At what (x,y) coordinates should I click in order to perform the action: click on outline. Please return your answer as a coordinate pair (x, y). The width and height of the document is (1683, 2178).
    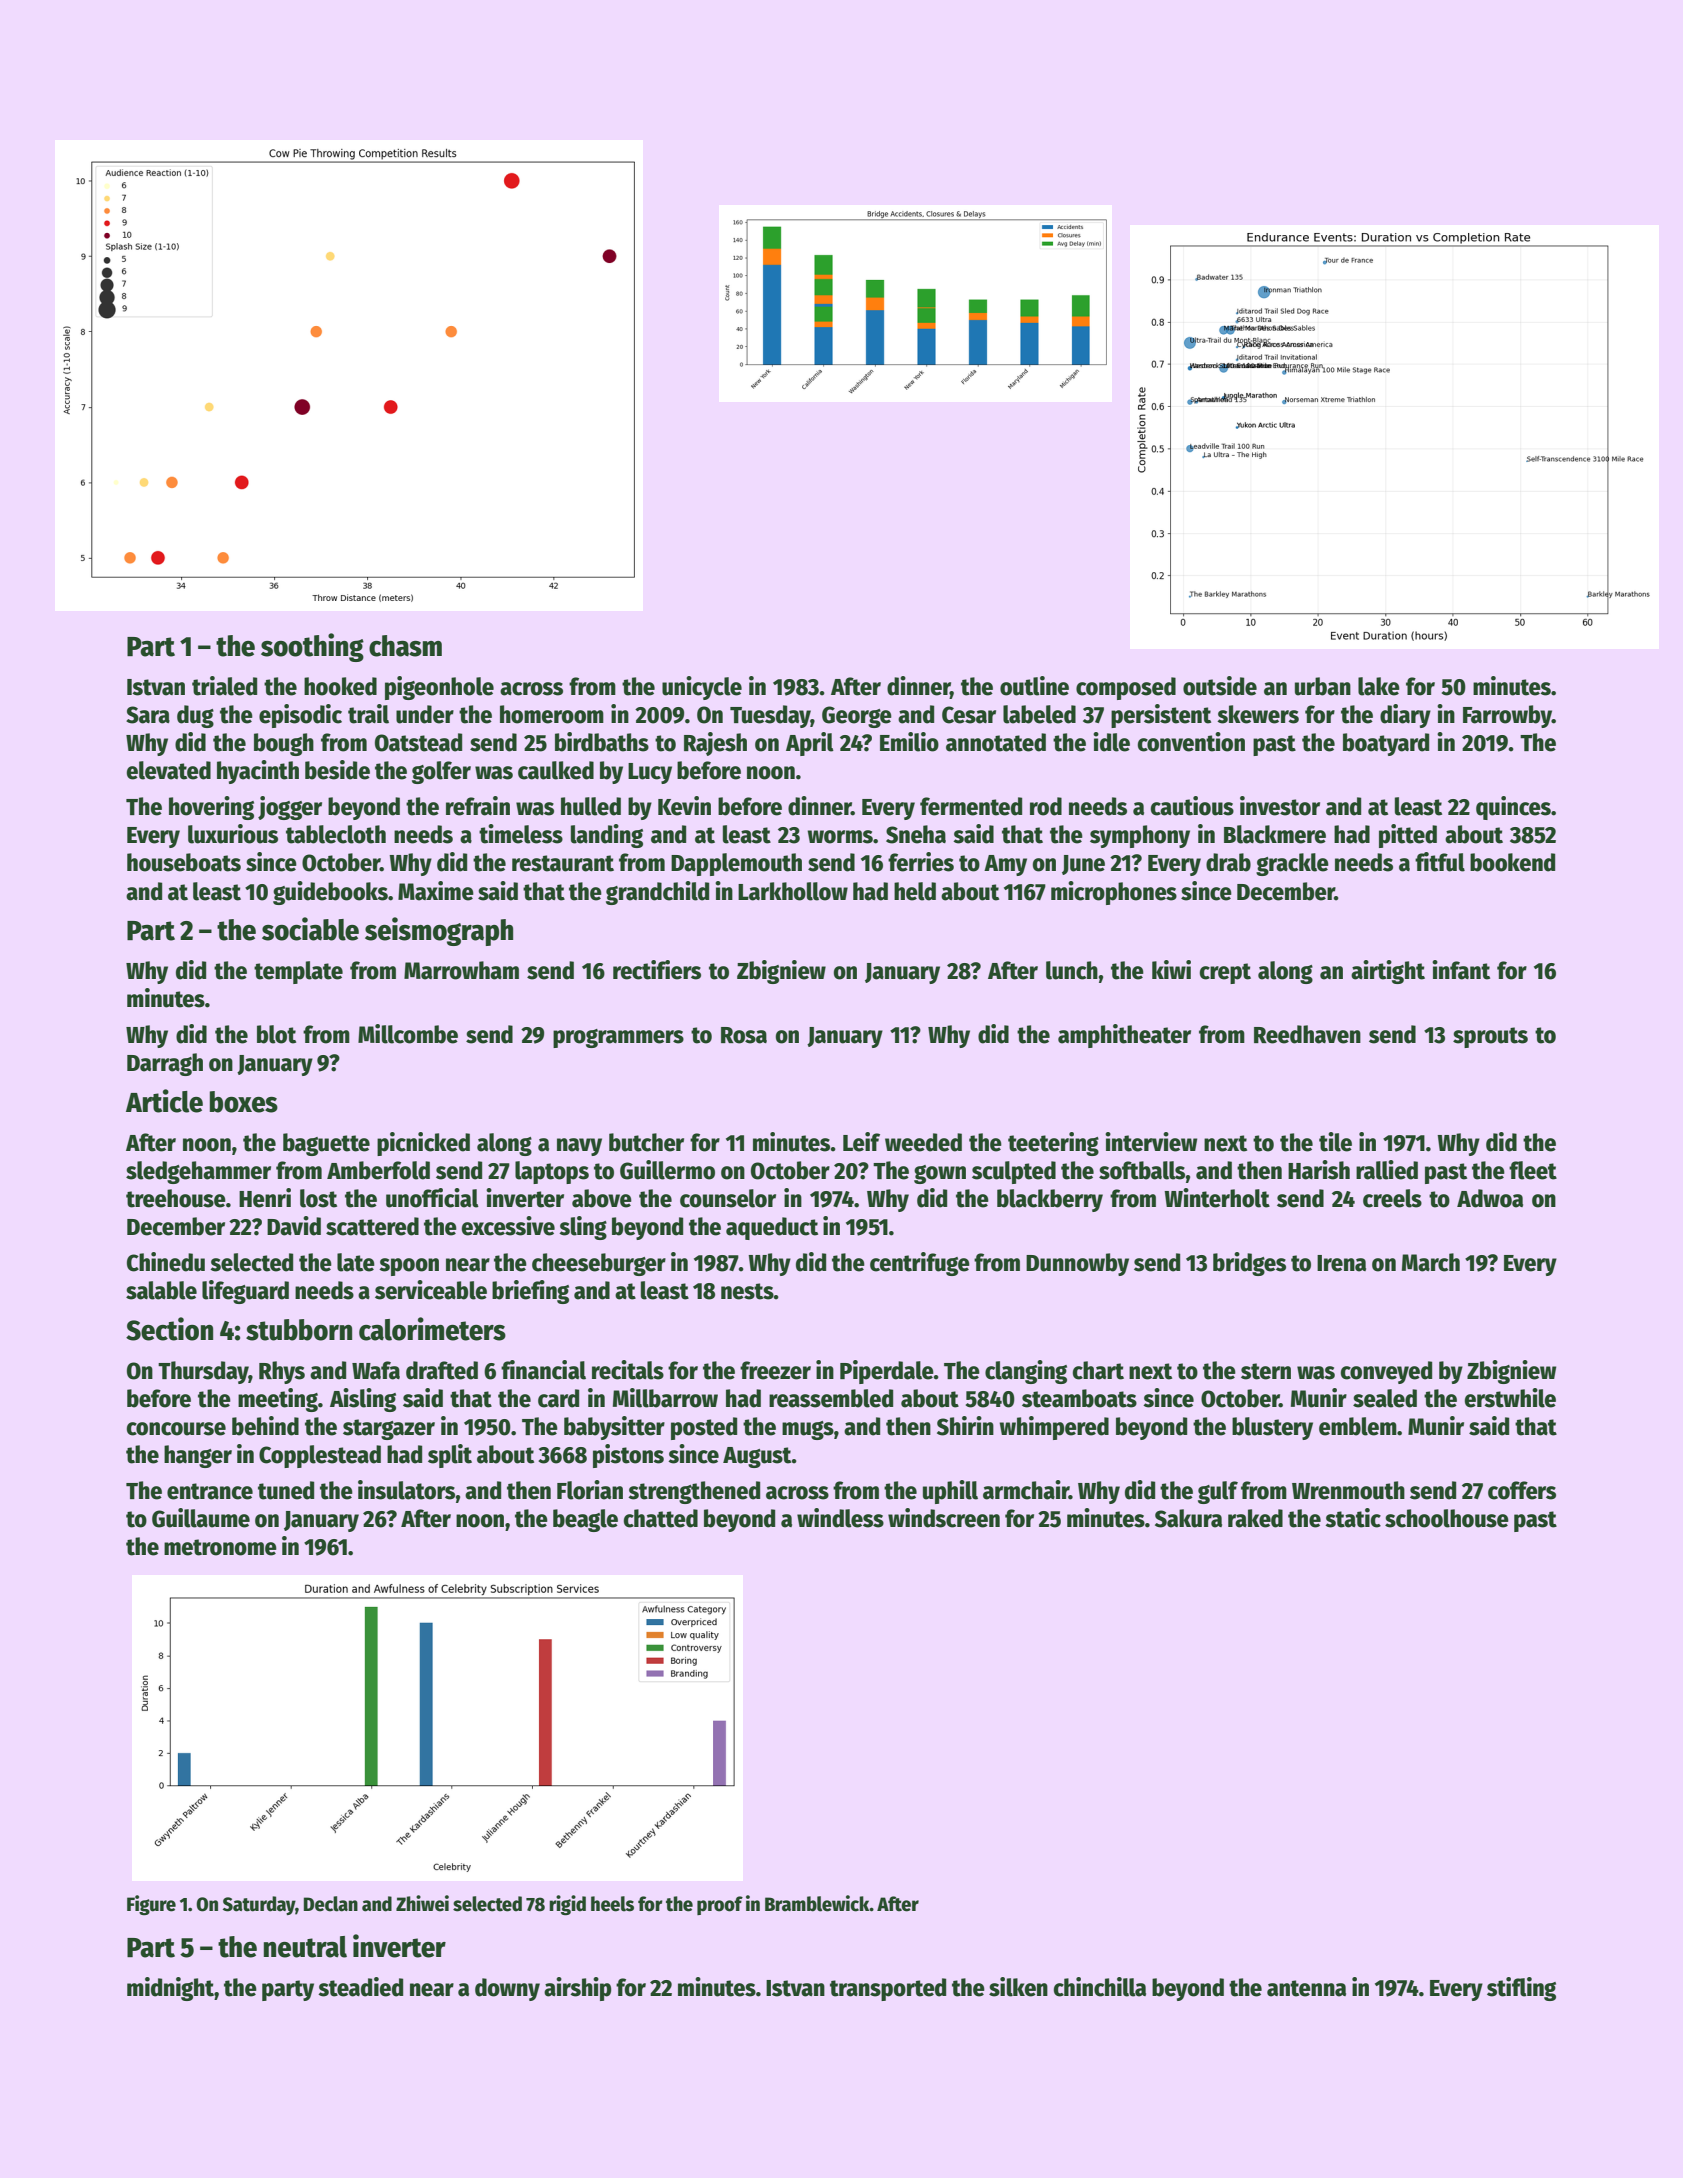
    Looking at the image, I should click on (1034, 686).
